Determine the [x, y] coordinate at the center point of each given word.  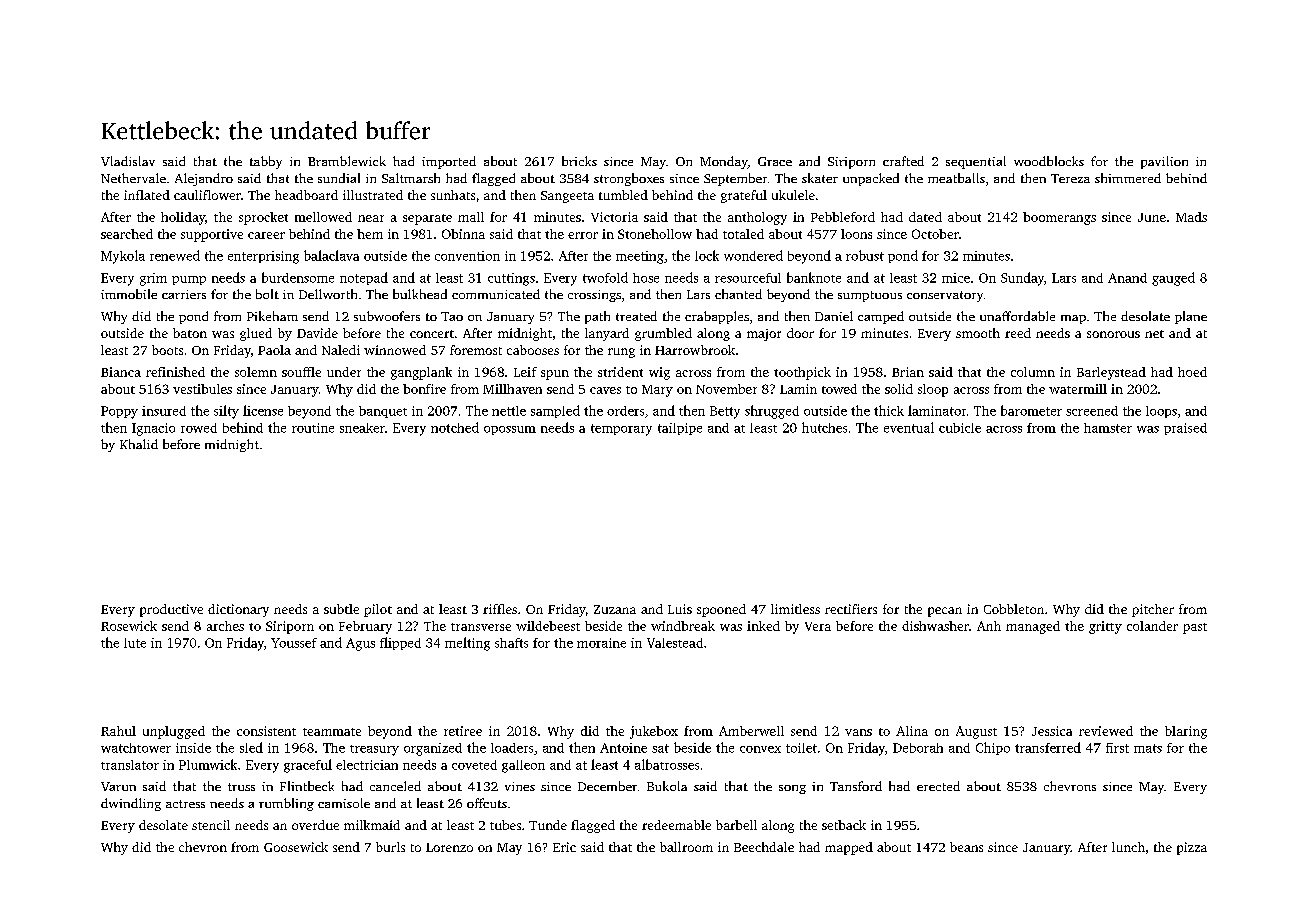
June [1152, 217]
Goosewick [296, 847]
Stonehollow [655, 234]
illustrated [373, 195]
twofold [605, 277]
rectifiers [851, 609]
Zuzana [615, 609]
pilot [378, 610]
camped [881, 317]
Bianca [121, 372]
